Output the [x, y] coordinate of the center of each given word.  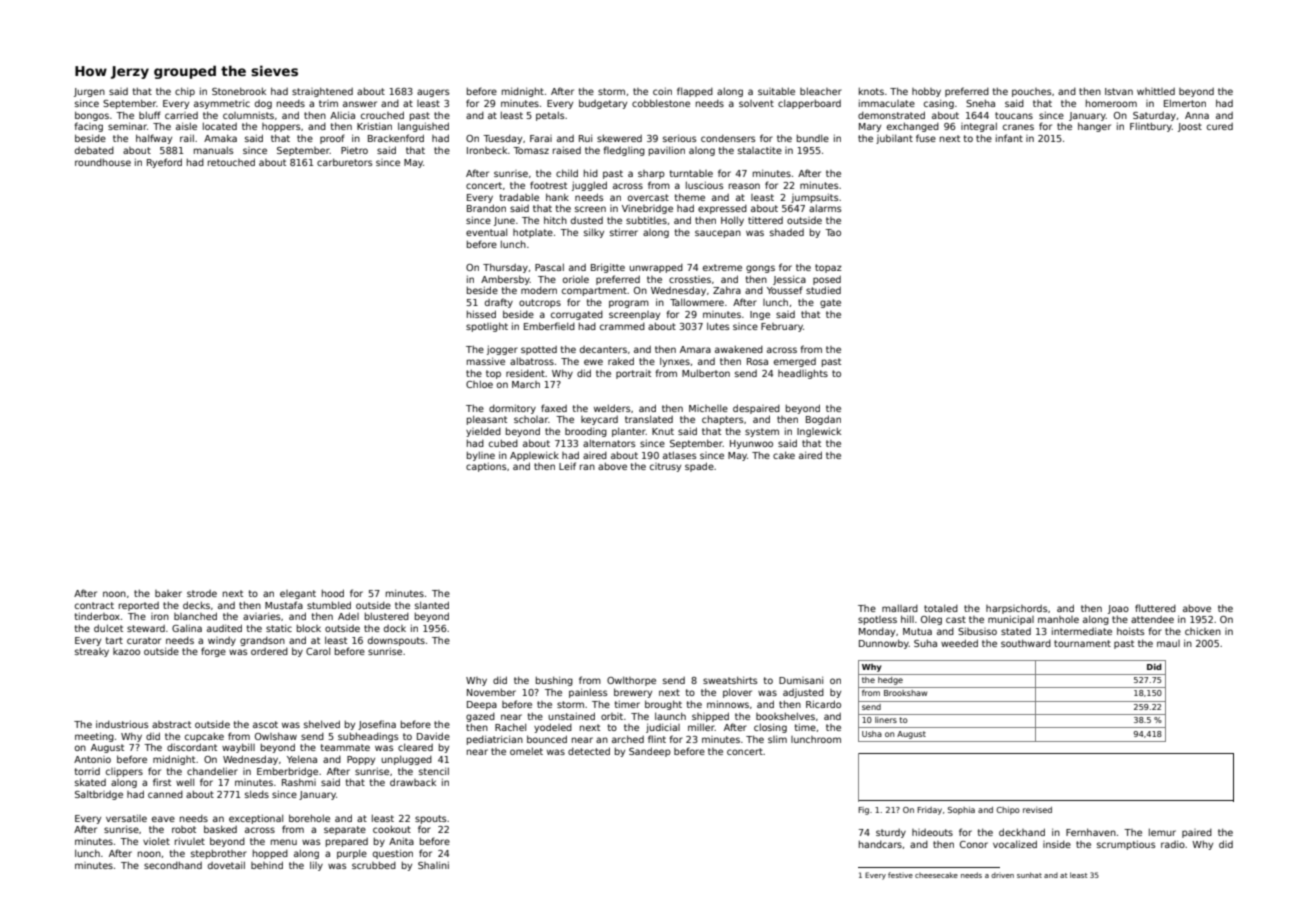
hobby [926, 92]
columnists [248, 115]
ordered [269, 651]
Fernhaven [1091, 832]
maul [1168, 643]
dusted [587, 220]
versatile [126, 818]
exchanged [913, 127]
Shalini [433, 865]
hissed [481, 314]
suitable [776, 91]
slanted [432, 605]
